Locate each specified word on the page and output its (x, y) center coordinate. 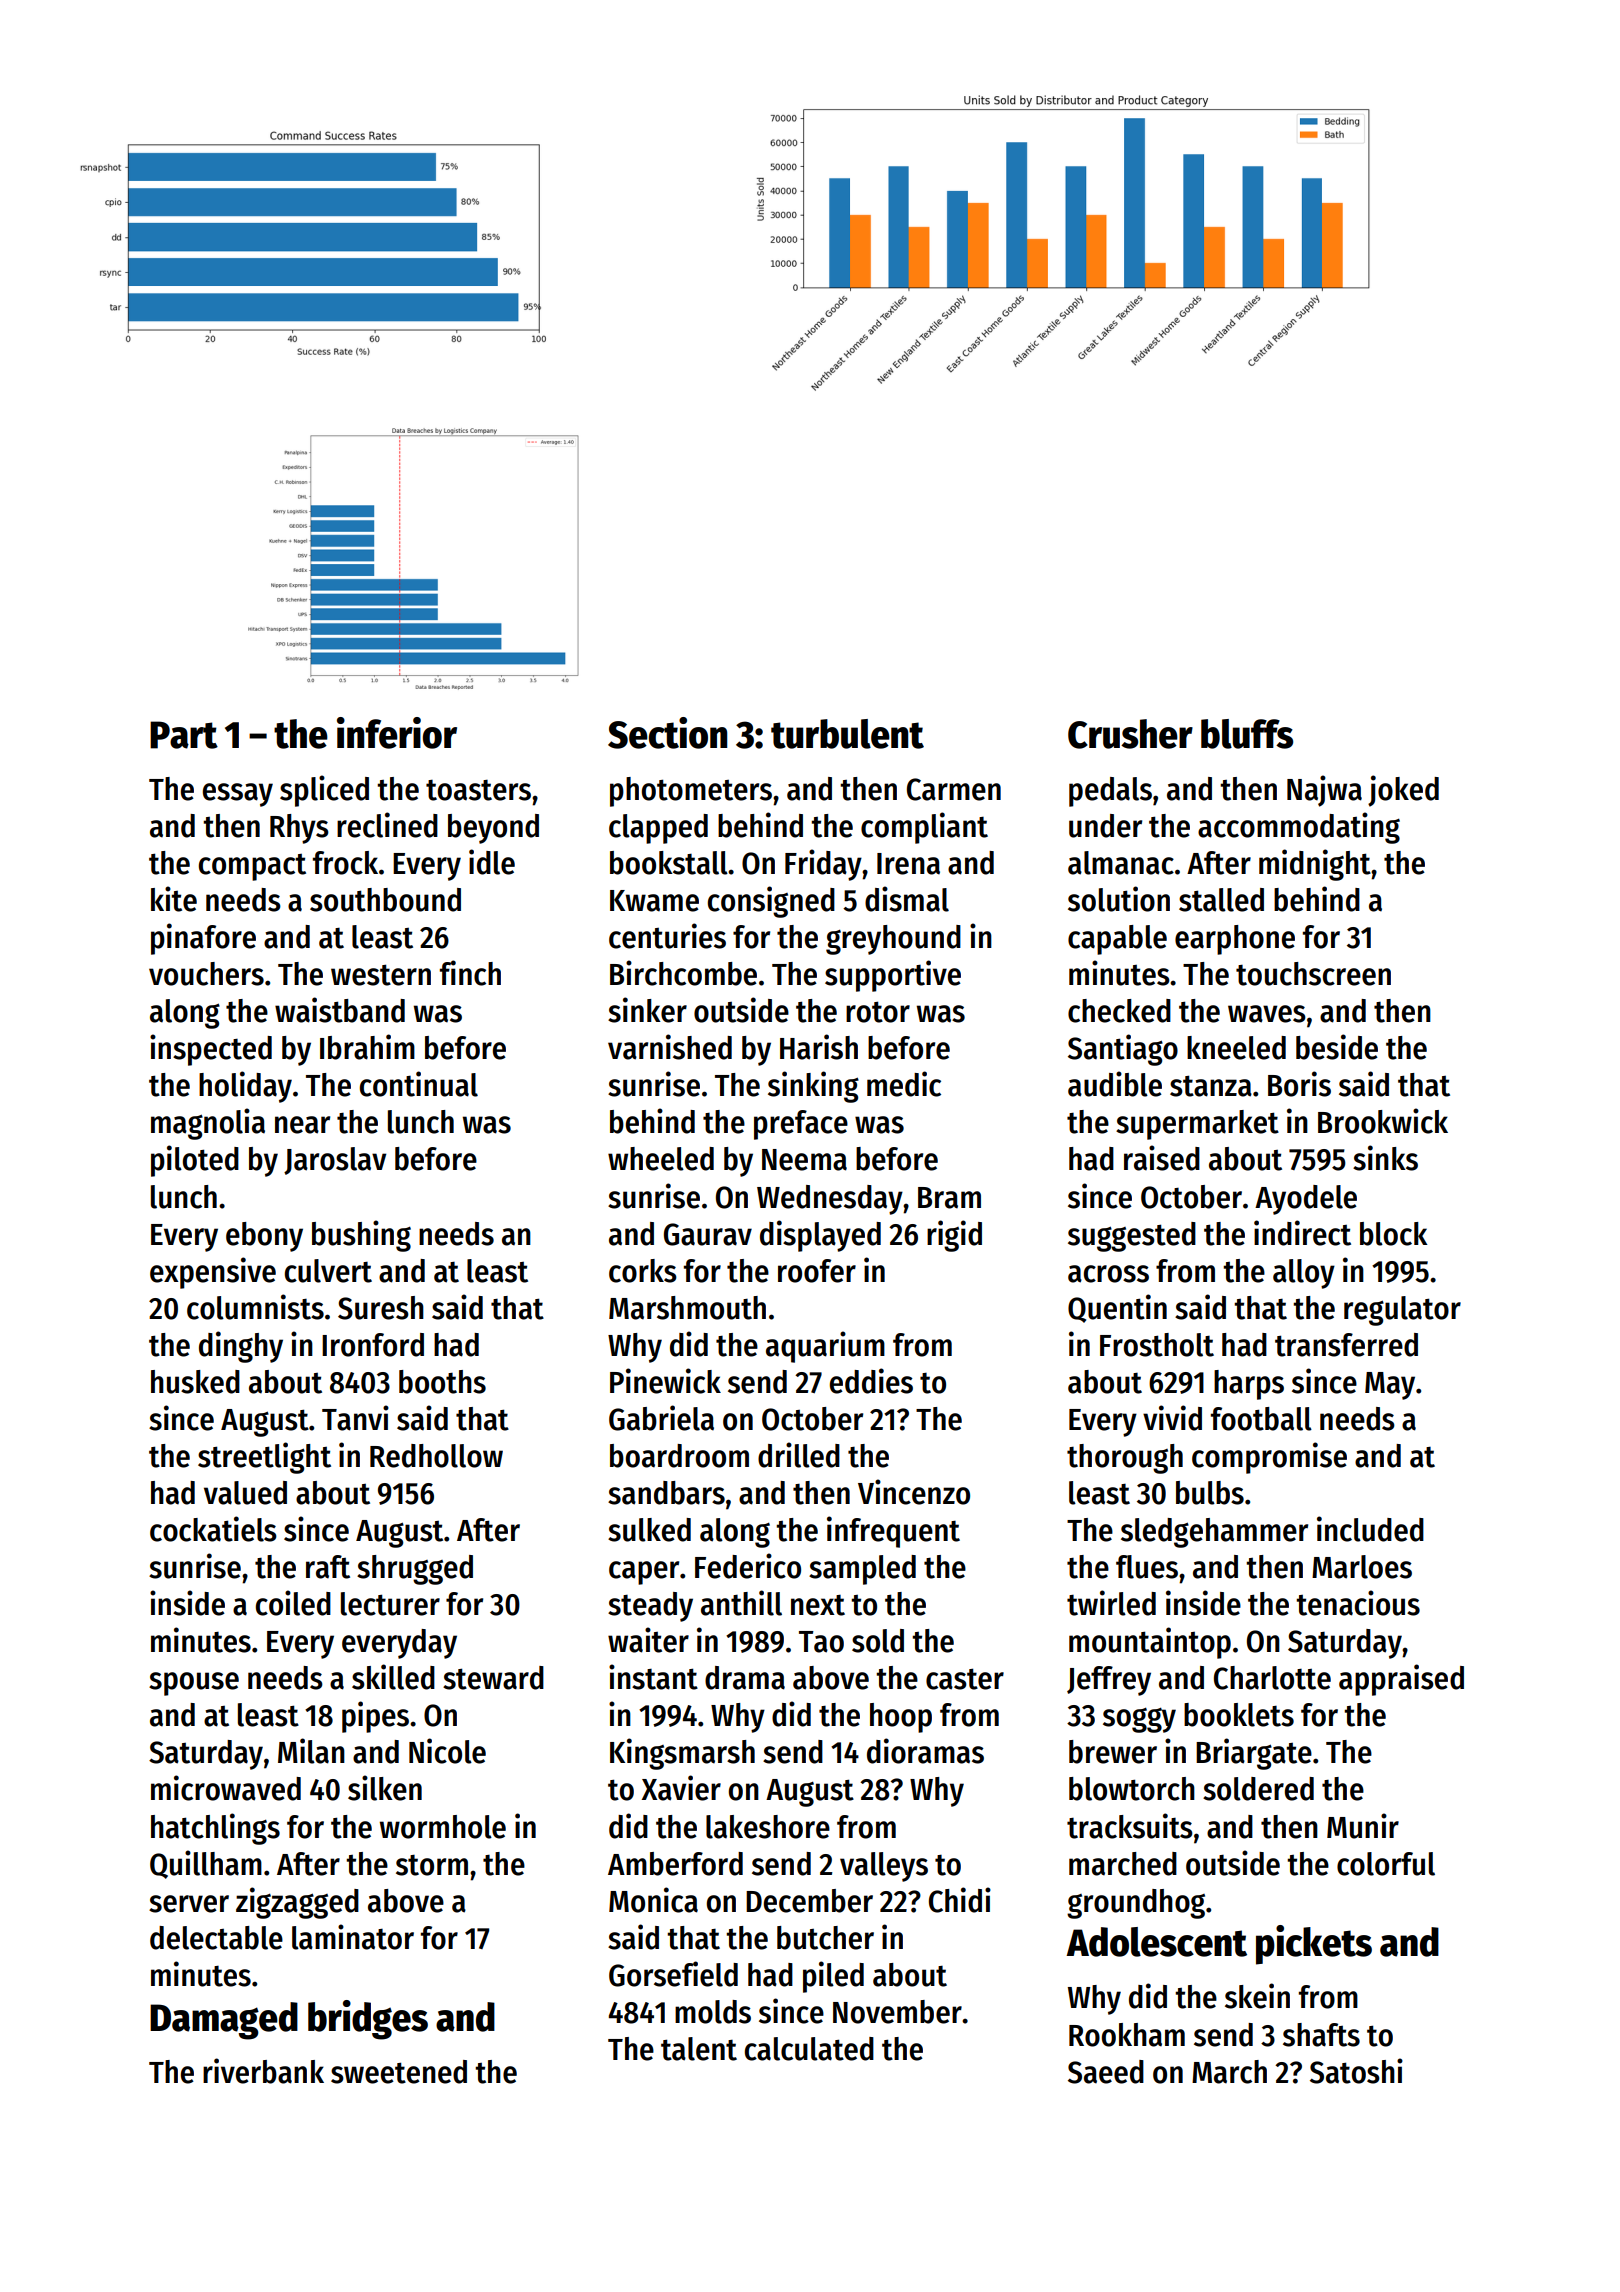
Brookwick (1383, 1121)
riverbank (263, 2071)
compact (252, 867)
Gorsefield (673, 1974)
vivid (1172, 1418)
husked (195, 1382)
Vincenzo (914, 1492)
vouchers (206, 974)
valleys (884, 1867)
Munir (1363, 1826)
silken (385, 1788)
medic (904, 1084)
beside (1337, 1047)
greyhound (893, 940)
